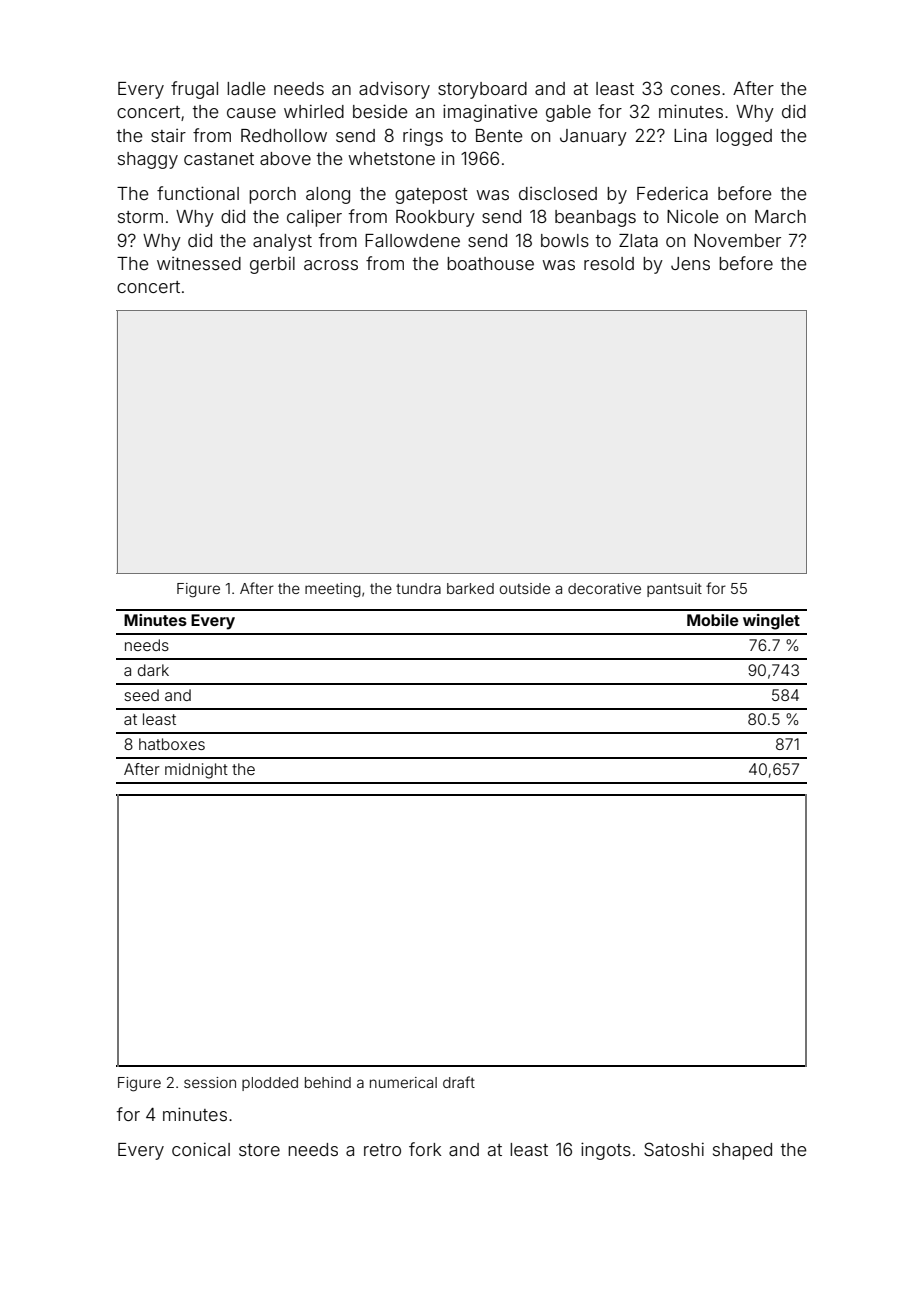  What do you see at coordinates (201, 1149) in the image?
I see `conical` at bounding box center [201, 1149].
